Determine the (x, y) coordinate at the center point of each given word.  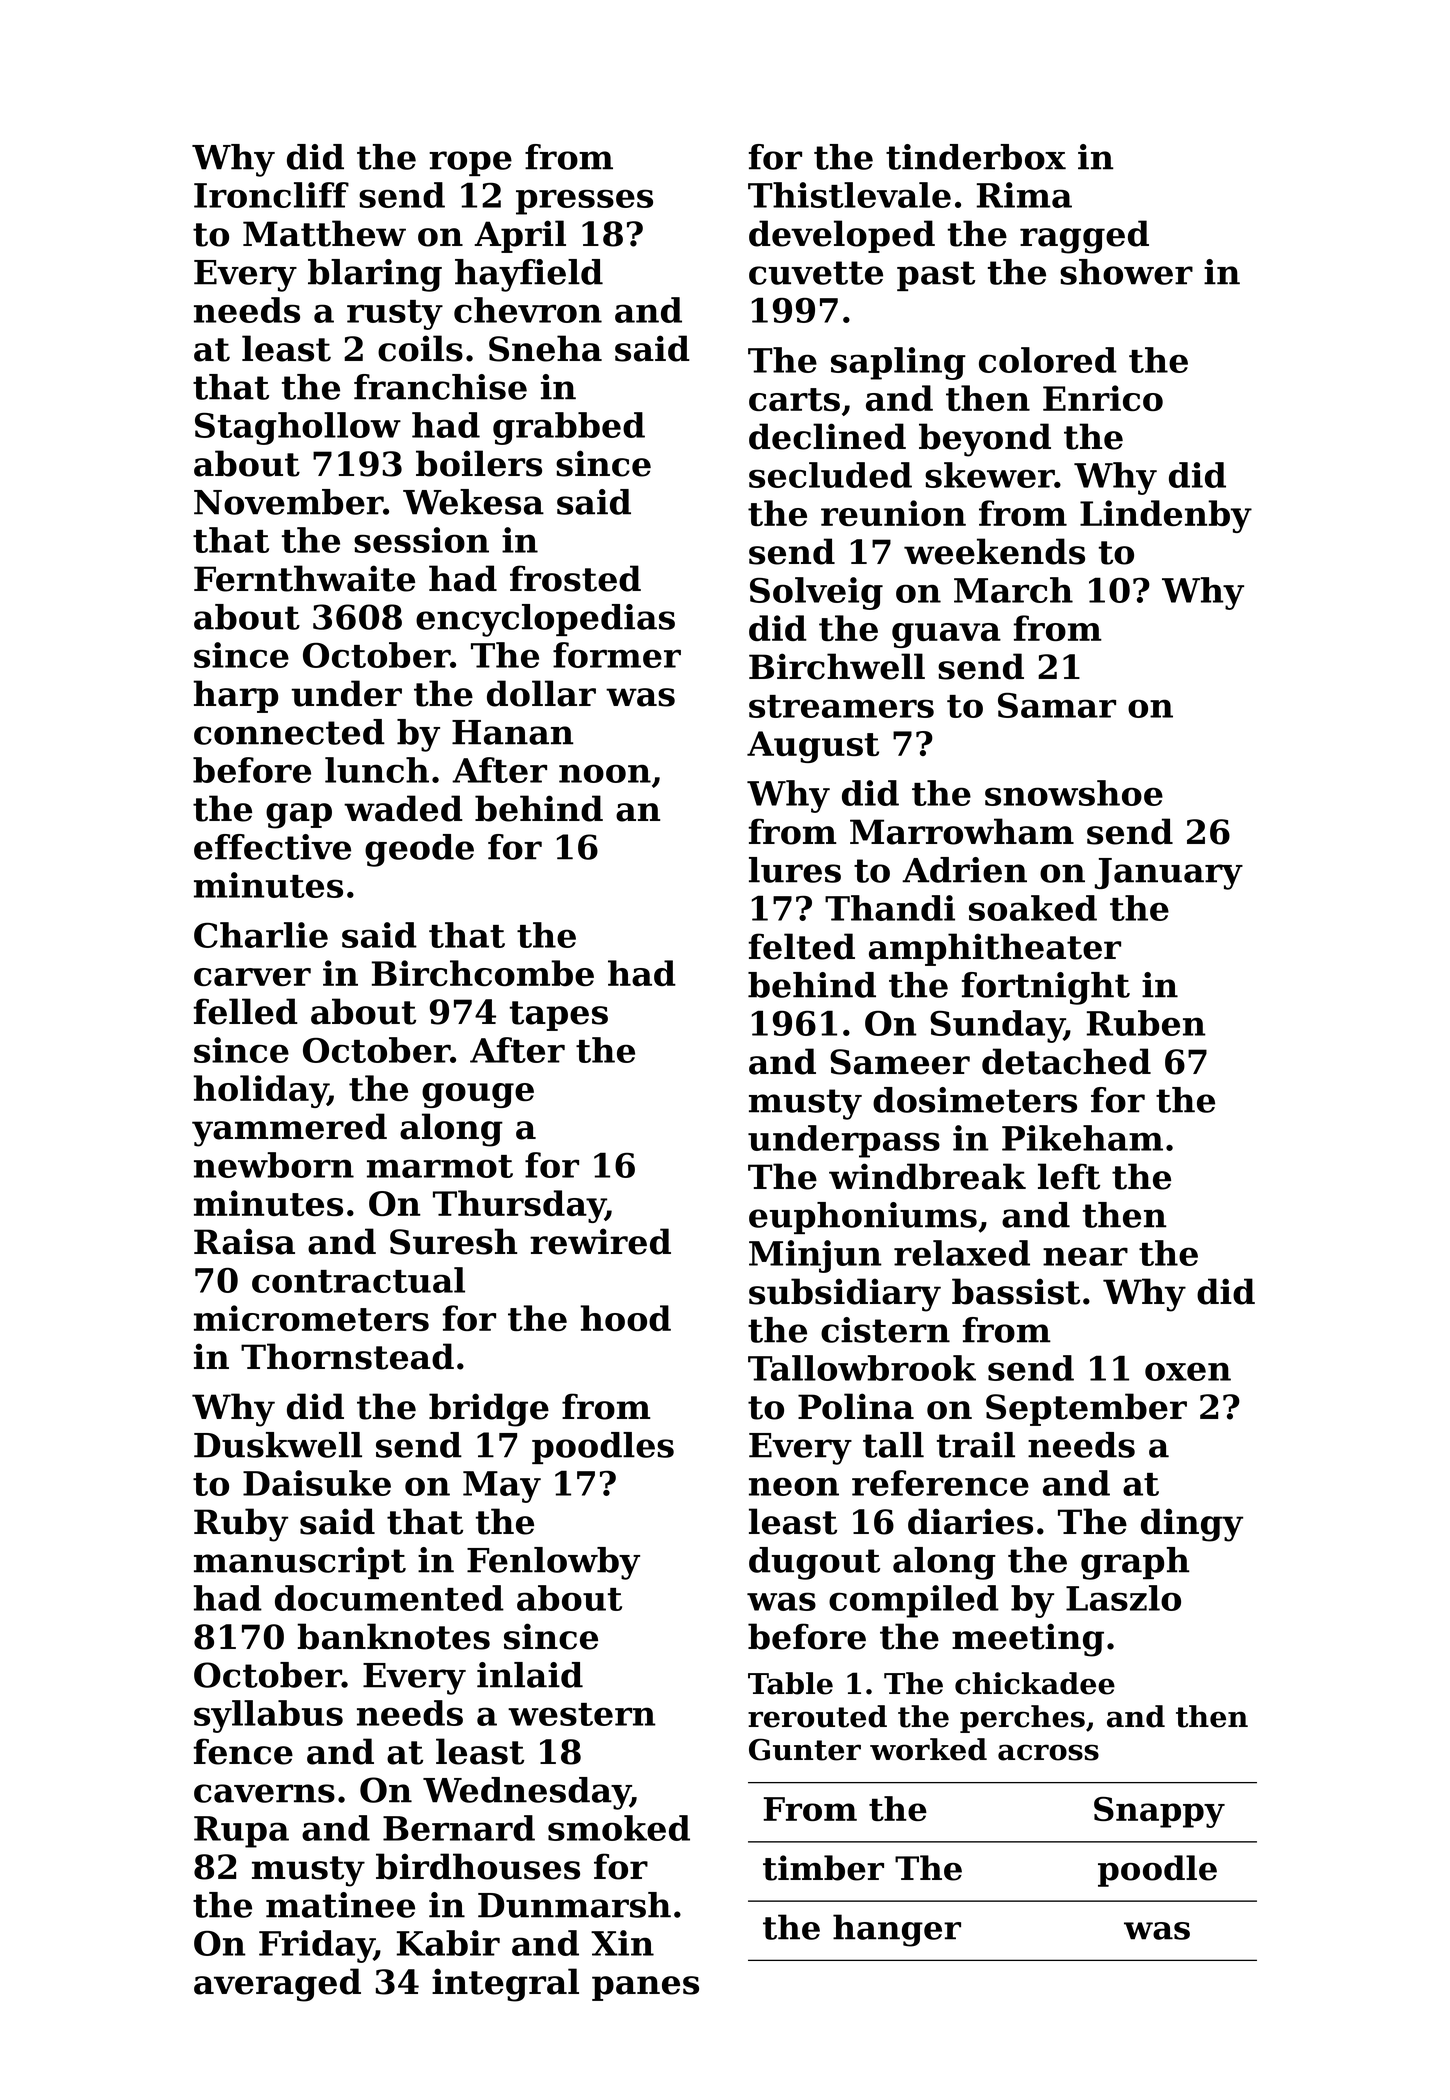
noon (605, 773)
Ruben (1146, 1023)
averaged (277, 1985)
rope (470, 163)
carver (252, 977)
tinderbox (976, 157)
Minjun (815, 1256)
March (1013, 590)
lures (795, 870)
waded (403, 808)
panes (645, 1988)
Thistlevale (849, 195)
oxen (1188, 1371)
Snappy (1159, 1812)
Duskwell (278, 1445)
